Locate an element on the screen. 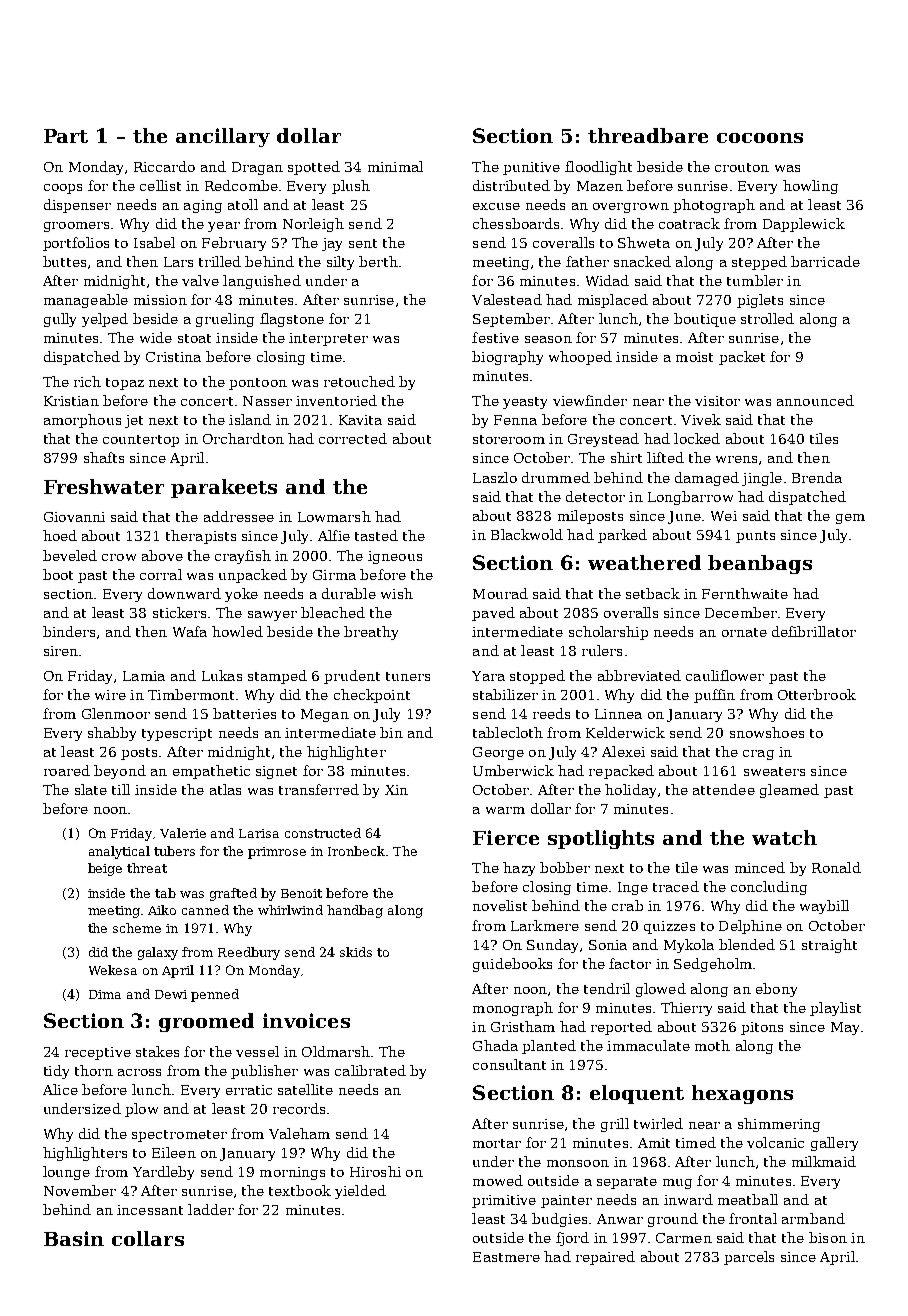 This screenshot has width=908, height=1316. spotlights is located at coordinates (601, 839).
